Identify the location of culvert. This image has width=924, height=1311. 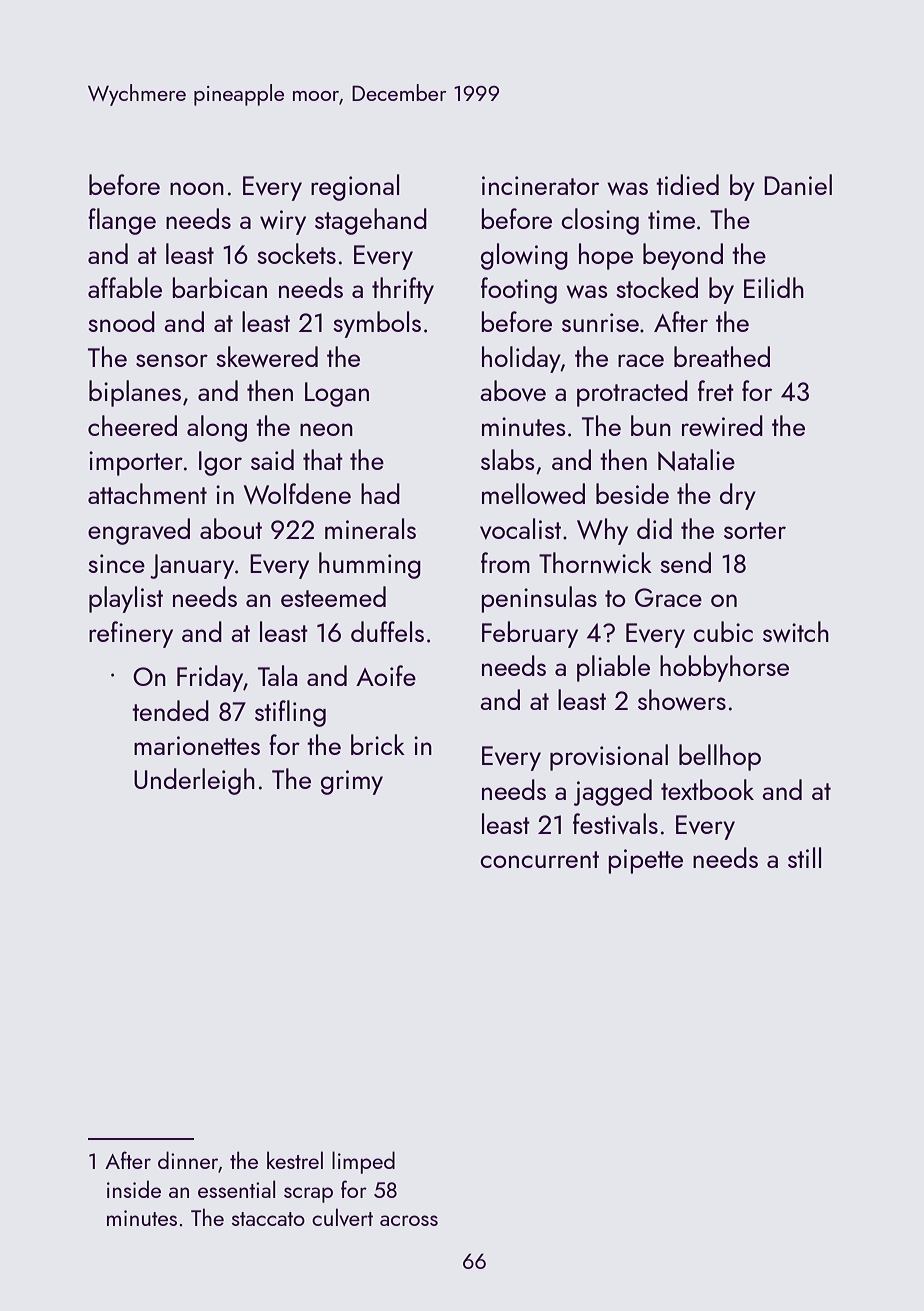
(342, 1217).
